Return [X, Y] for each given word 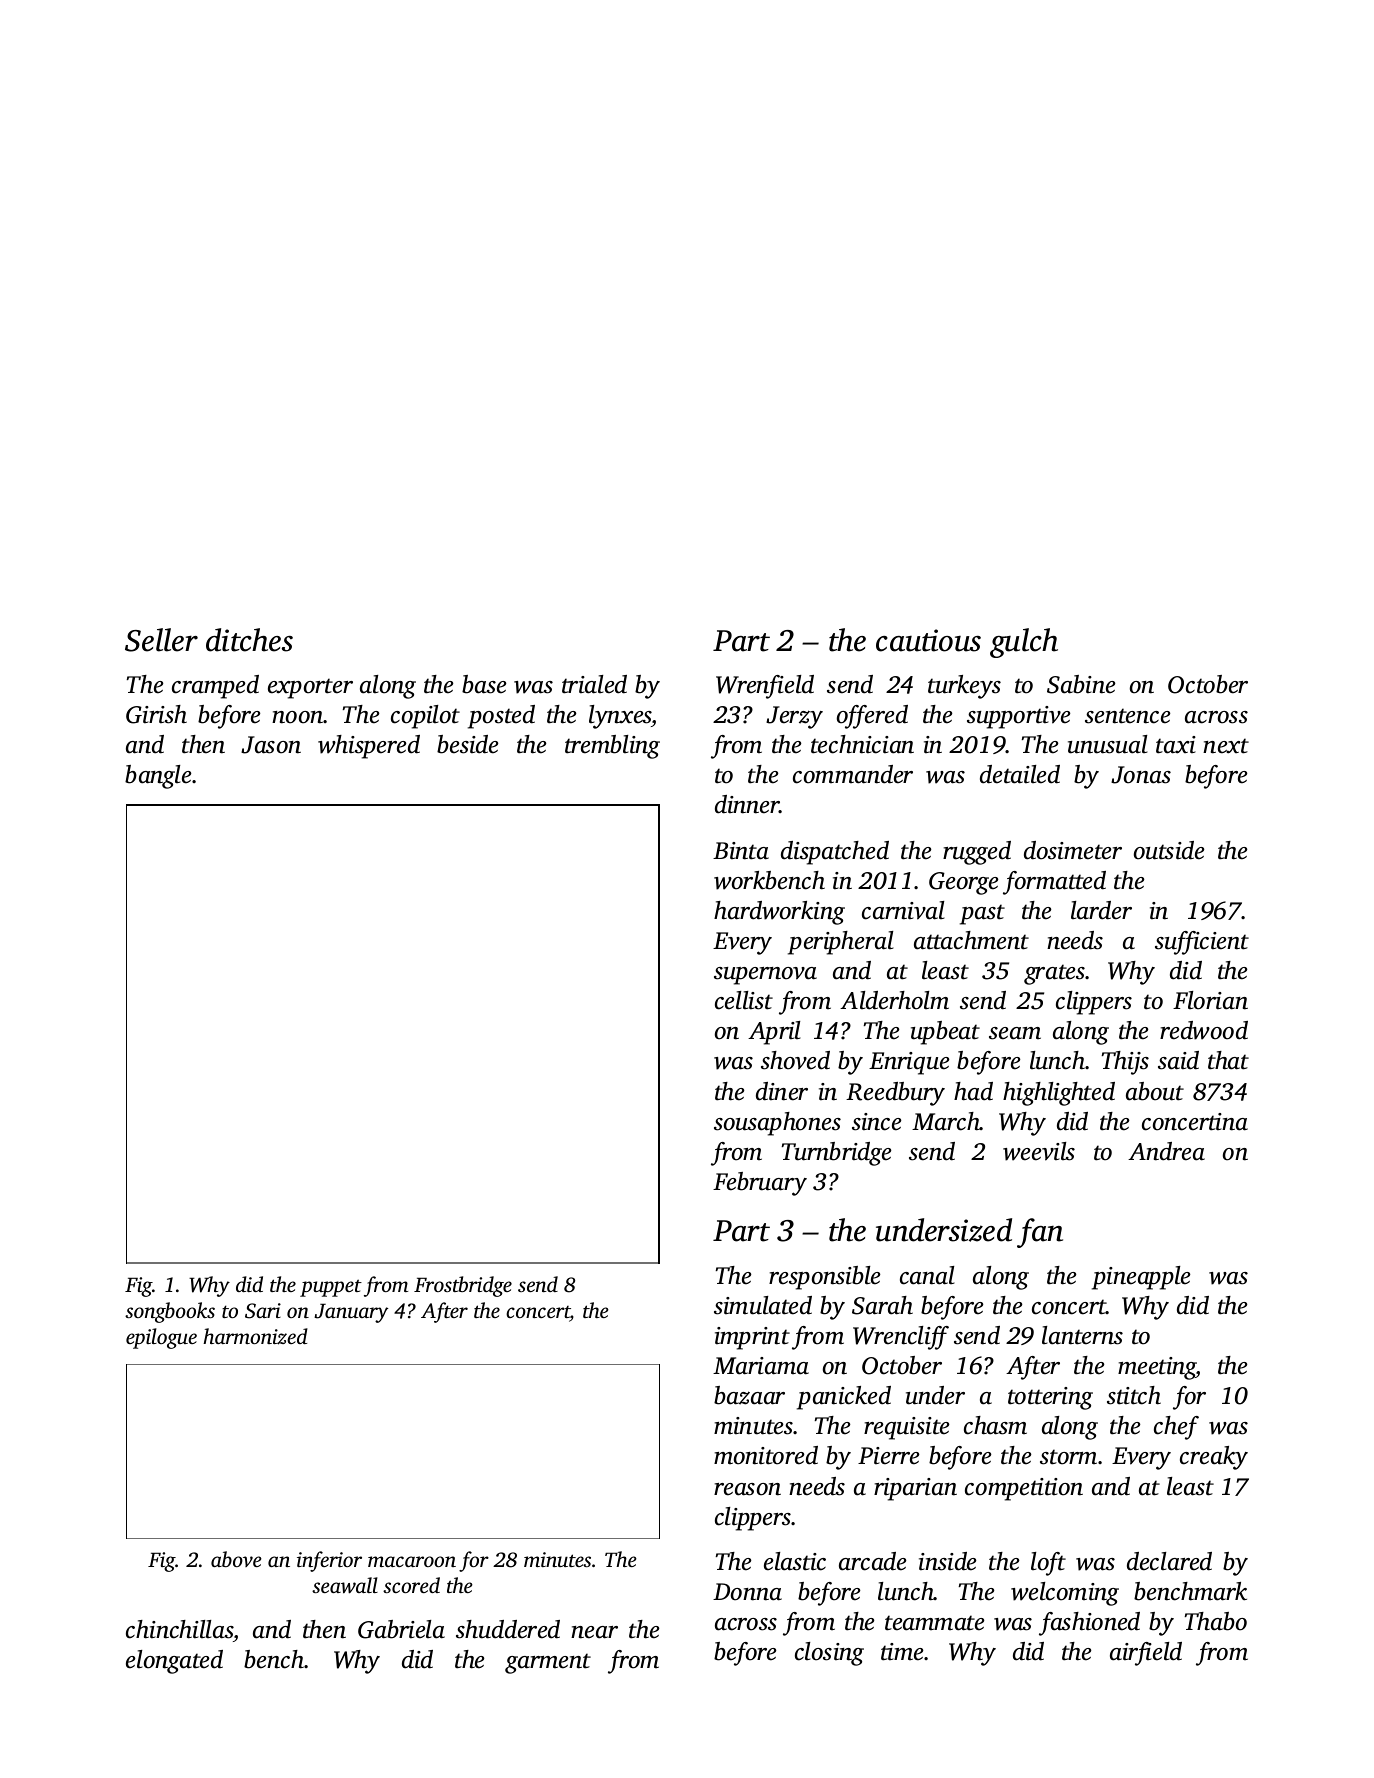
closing [829, 1654]
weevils [1039, 1151]
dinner [747, 804]
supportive [1018, 717]
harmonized [255, 1336]
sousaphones [777, 1124]
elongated [174, 1662]
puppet [331, 1288]
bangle [158, 777]
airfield [1146, 1654]
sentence [1127, 716]
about [1155, 1091]
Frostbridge [463, 1286]
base [484, 684]
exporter [310, 688]
